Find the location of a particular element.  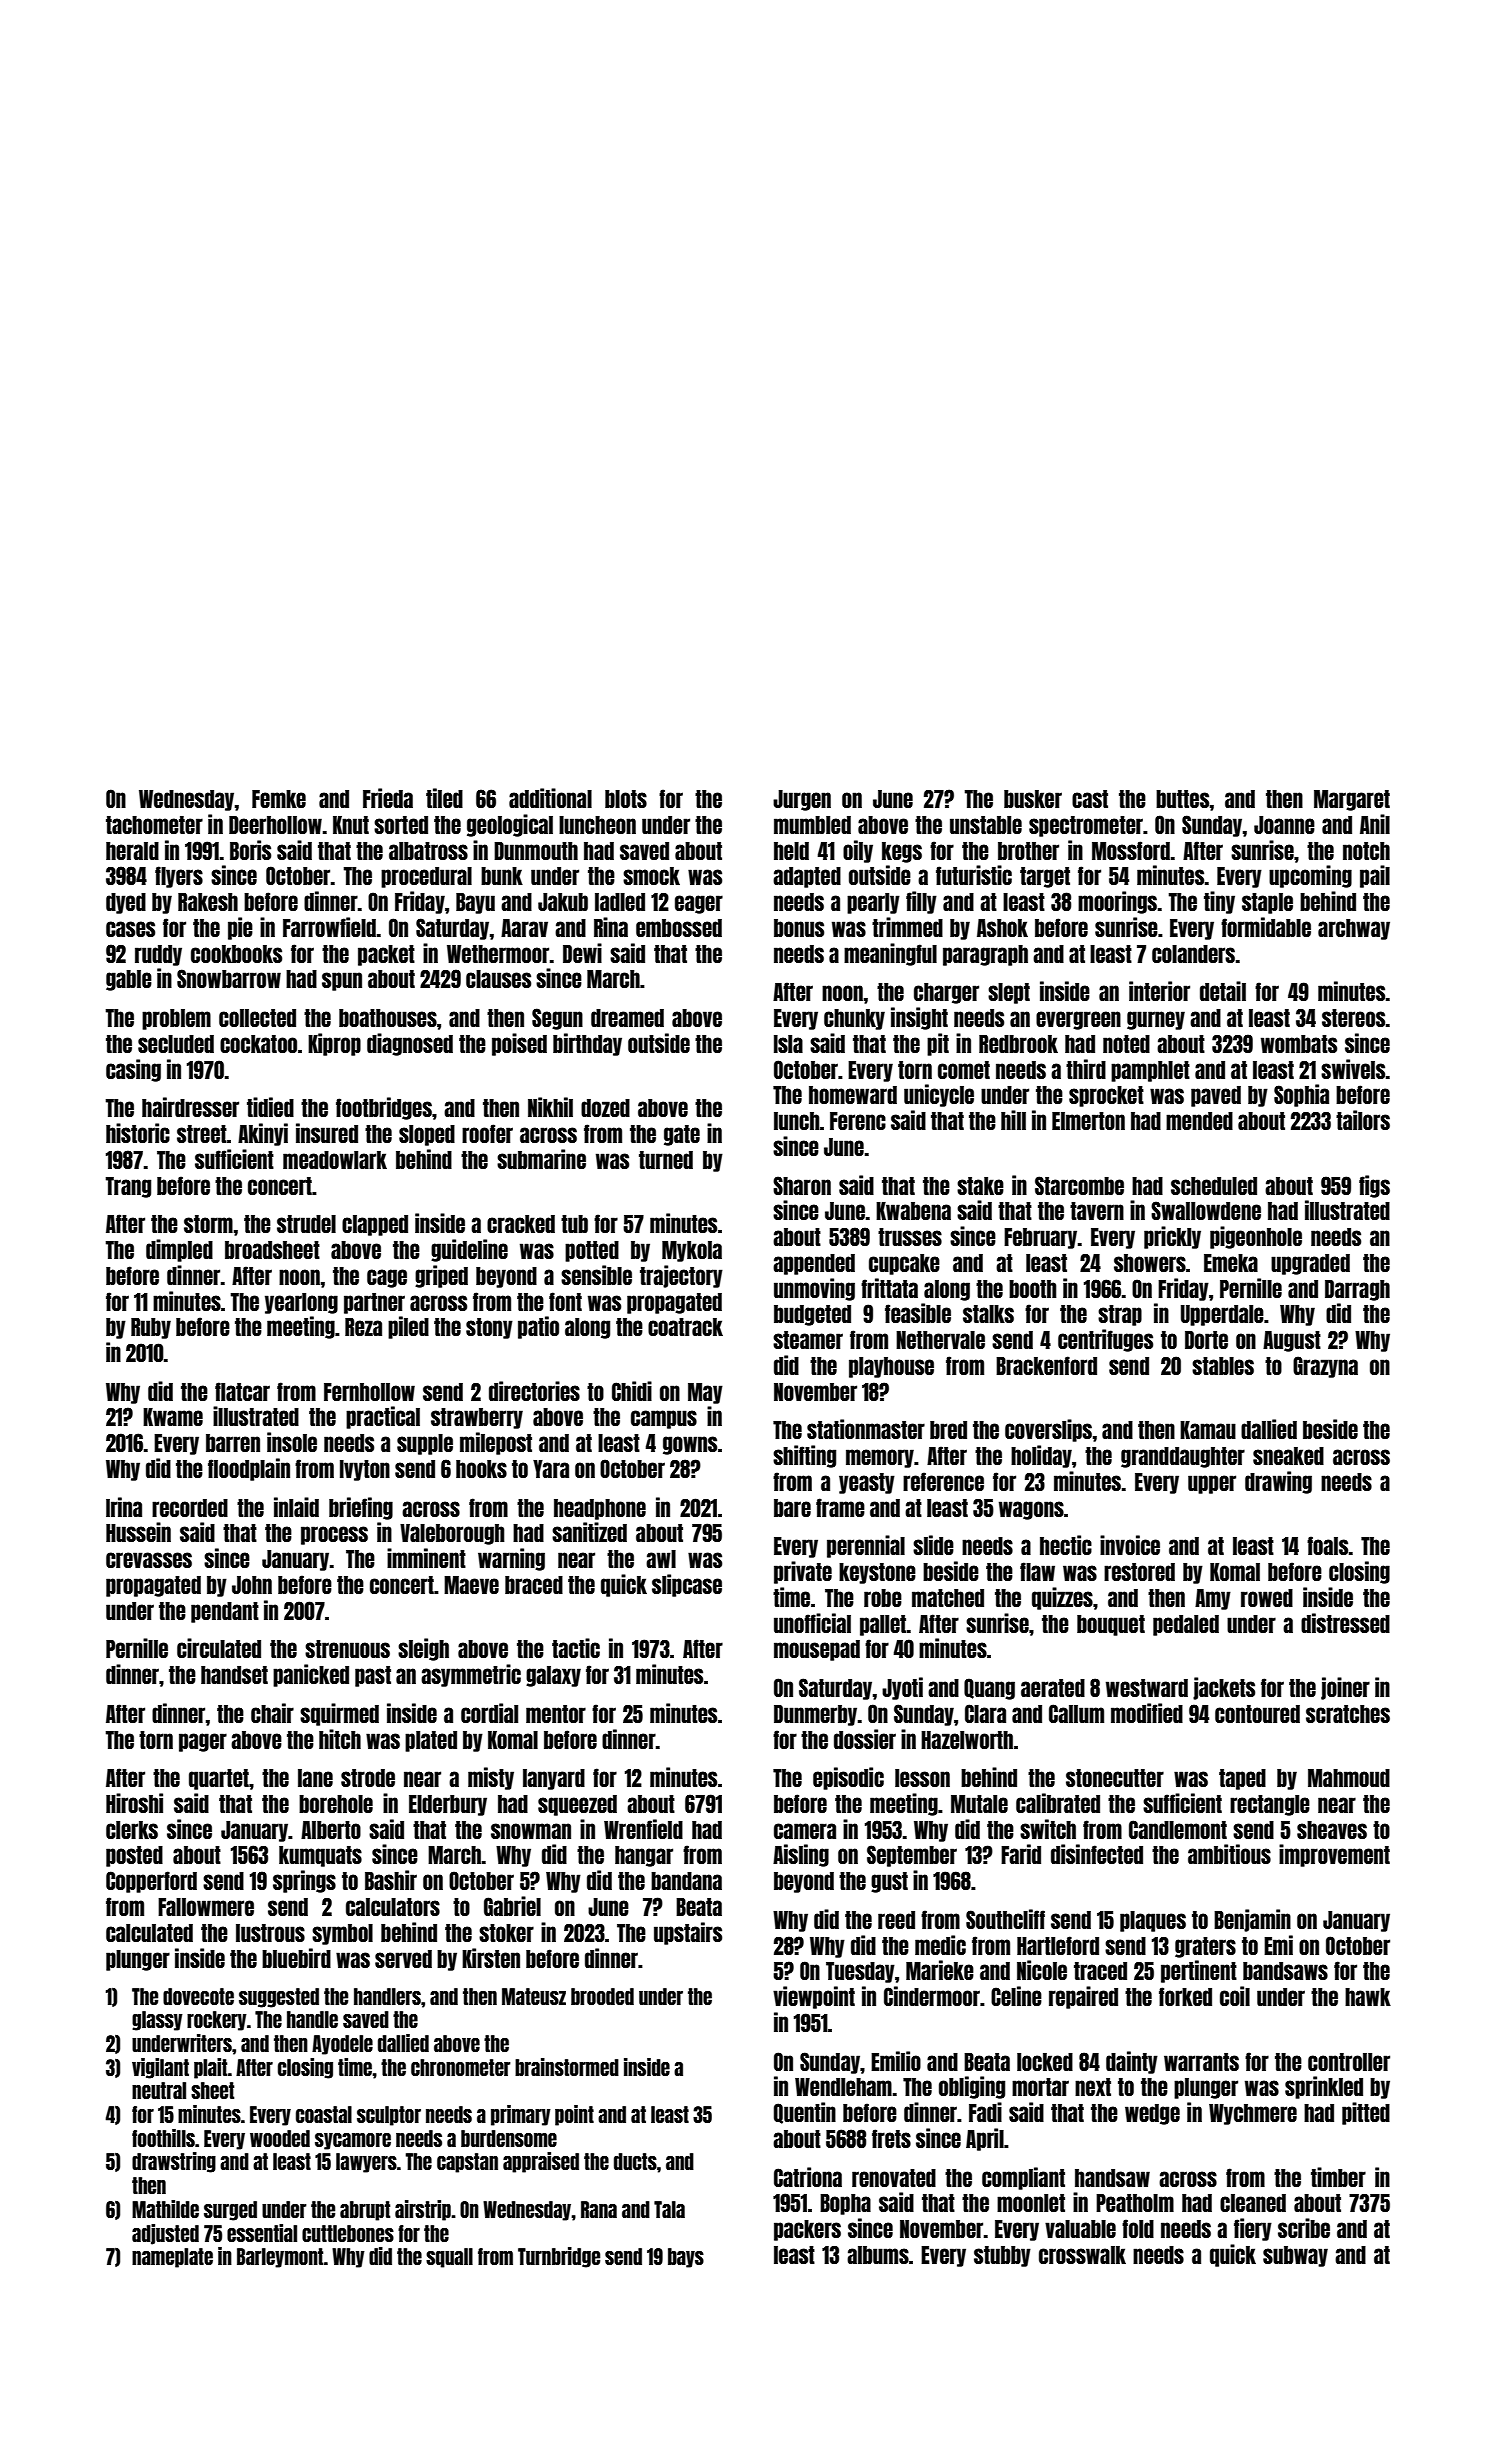

Gabriel is located at coordinates (512, 1906).
